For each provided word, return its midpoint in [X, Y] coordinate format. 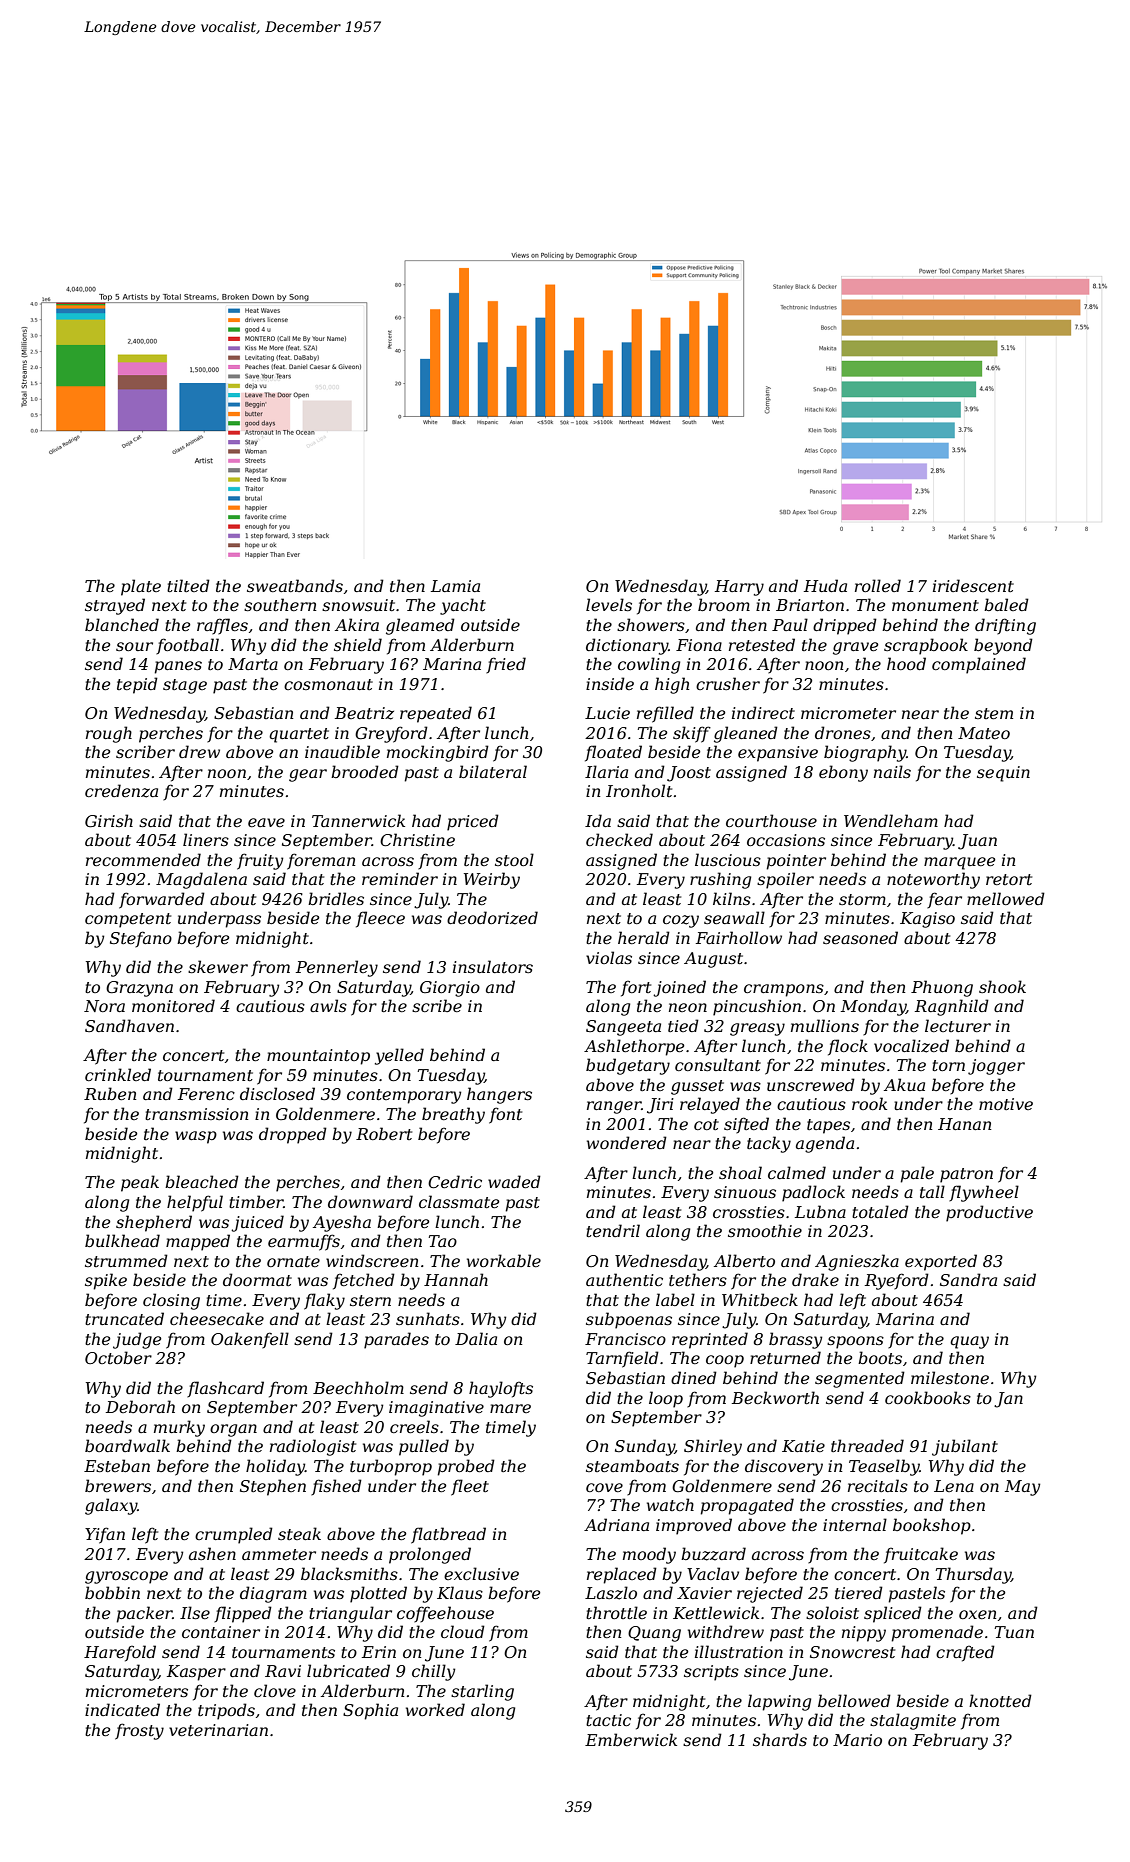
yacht [463, 606]
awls [328, 1005]
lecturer [958, 1025]
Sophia [370, 1711]
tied [683, 1025]
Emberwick [631, 1739]
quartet [299, 735]
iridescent [973, 585]
